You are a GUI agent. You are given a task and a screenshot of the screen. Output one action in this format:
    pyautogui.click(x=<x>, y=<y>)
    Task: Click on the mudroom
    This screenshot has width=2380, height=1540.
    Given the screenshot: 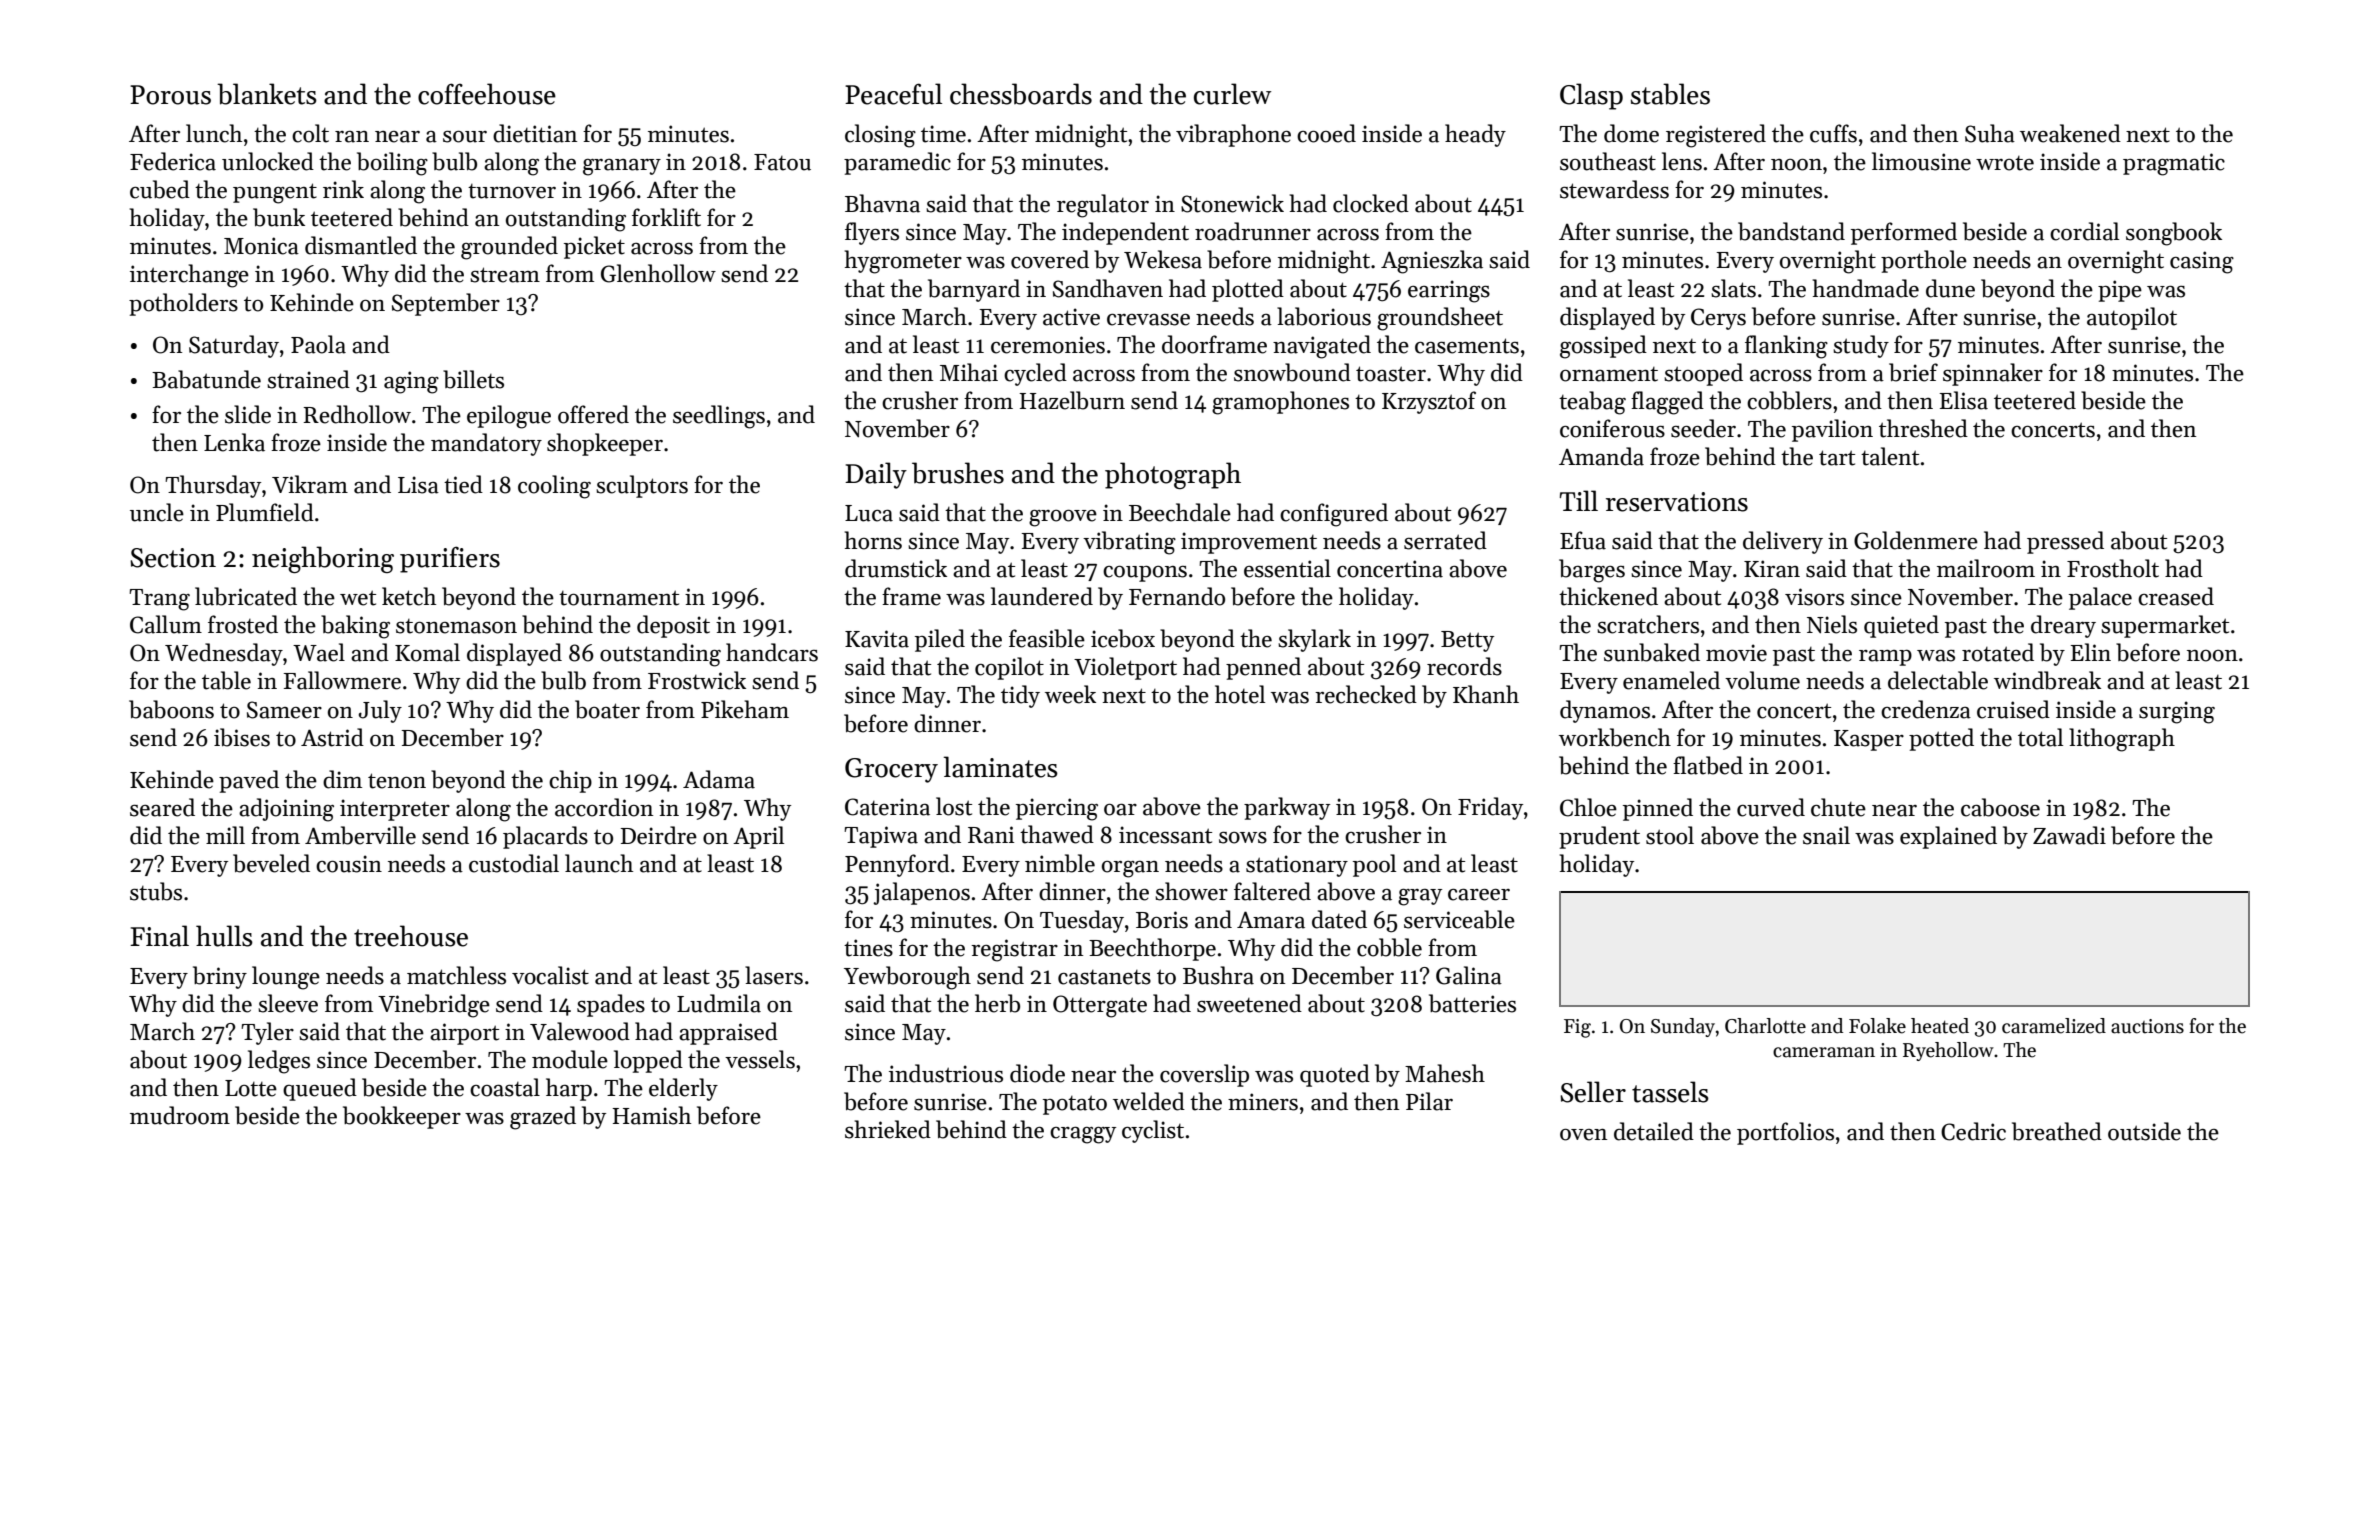 What is the action you would take?
    pyautogui.click(x=180, y=1115)
